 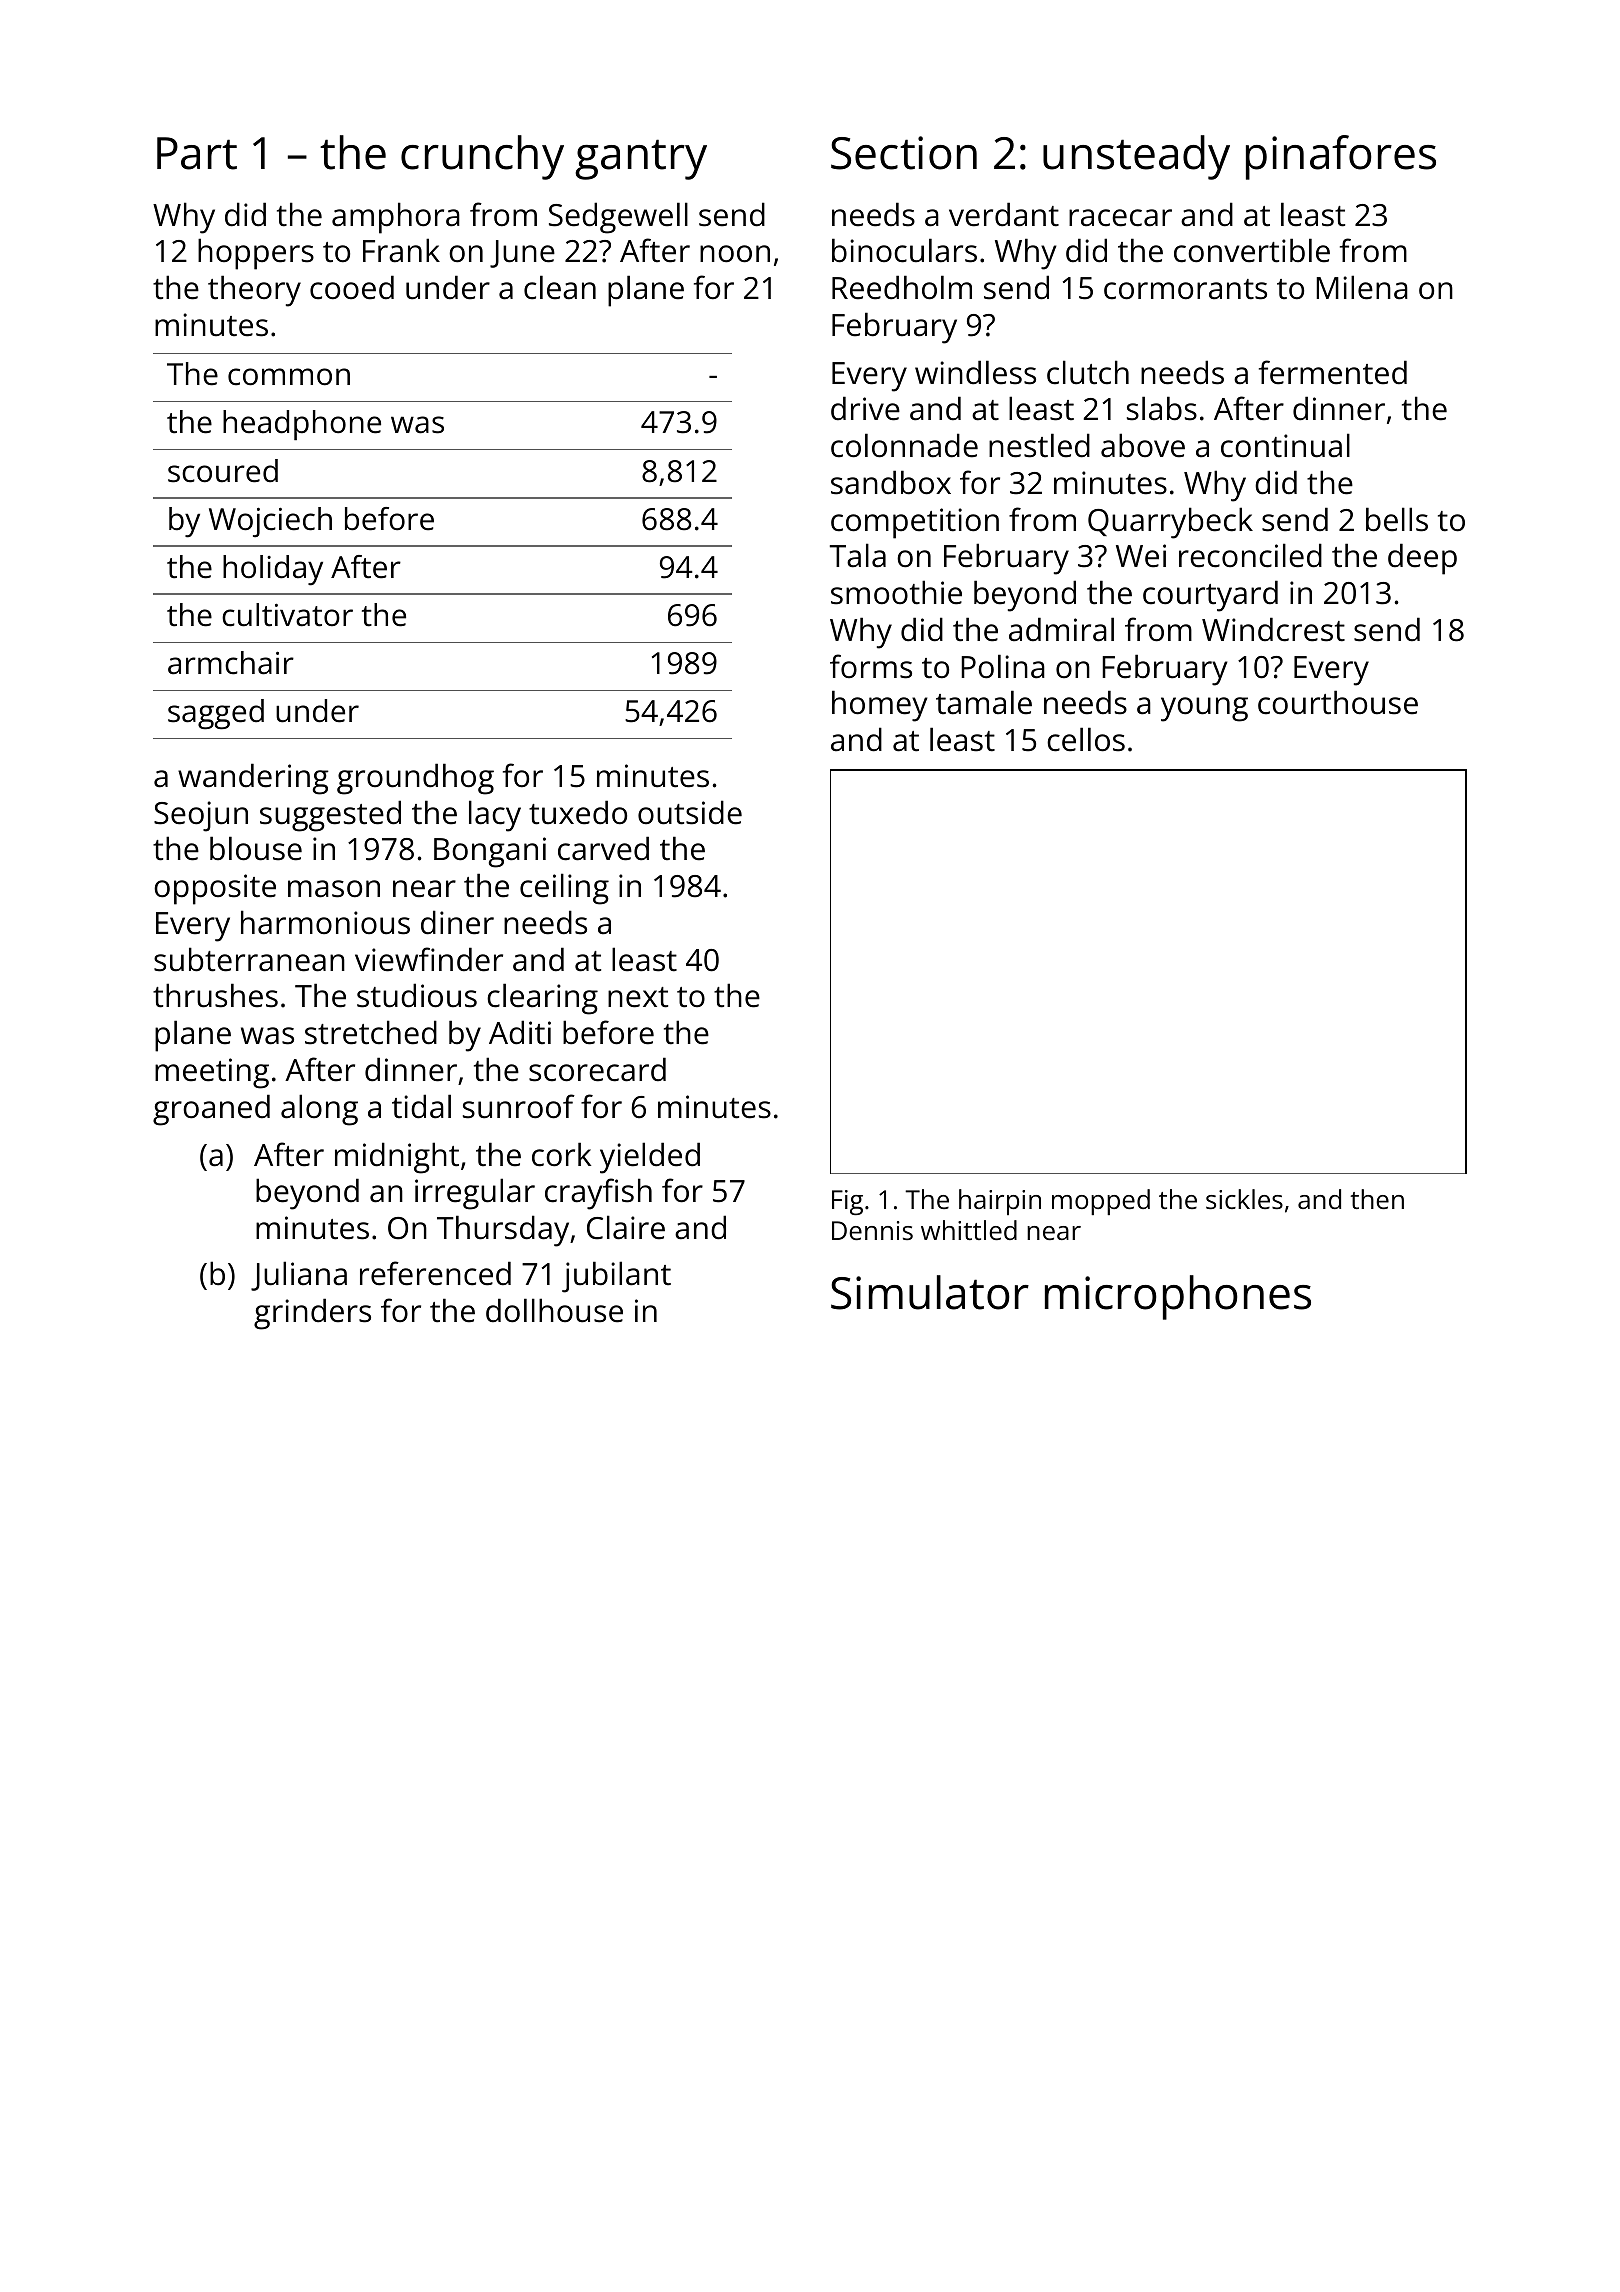 I want to click on pinafores, so click(x=1341, y=157).
